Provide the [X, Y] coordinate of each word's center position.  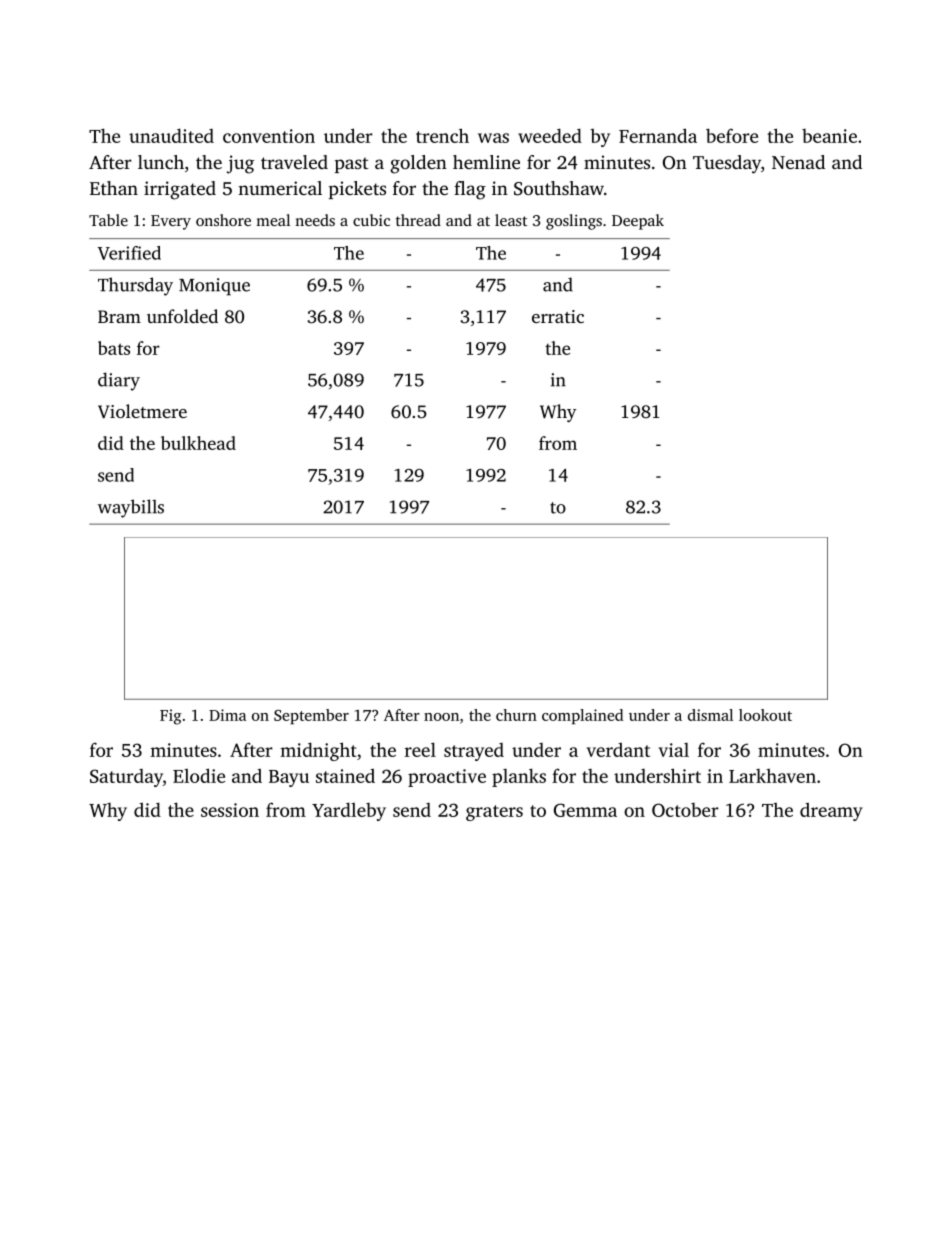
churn [516, 715]
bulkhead [198, 443]
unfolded [182, 316]
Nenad [798, 162]
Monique [214, 287]
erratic [558, 316]
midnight [318, 751]
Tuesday [727, 164]
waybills [131, 508]
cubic [371, 220]
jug [240, 164]
